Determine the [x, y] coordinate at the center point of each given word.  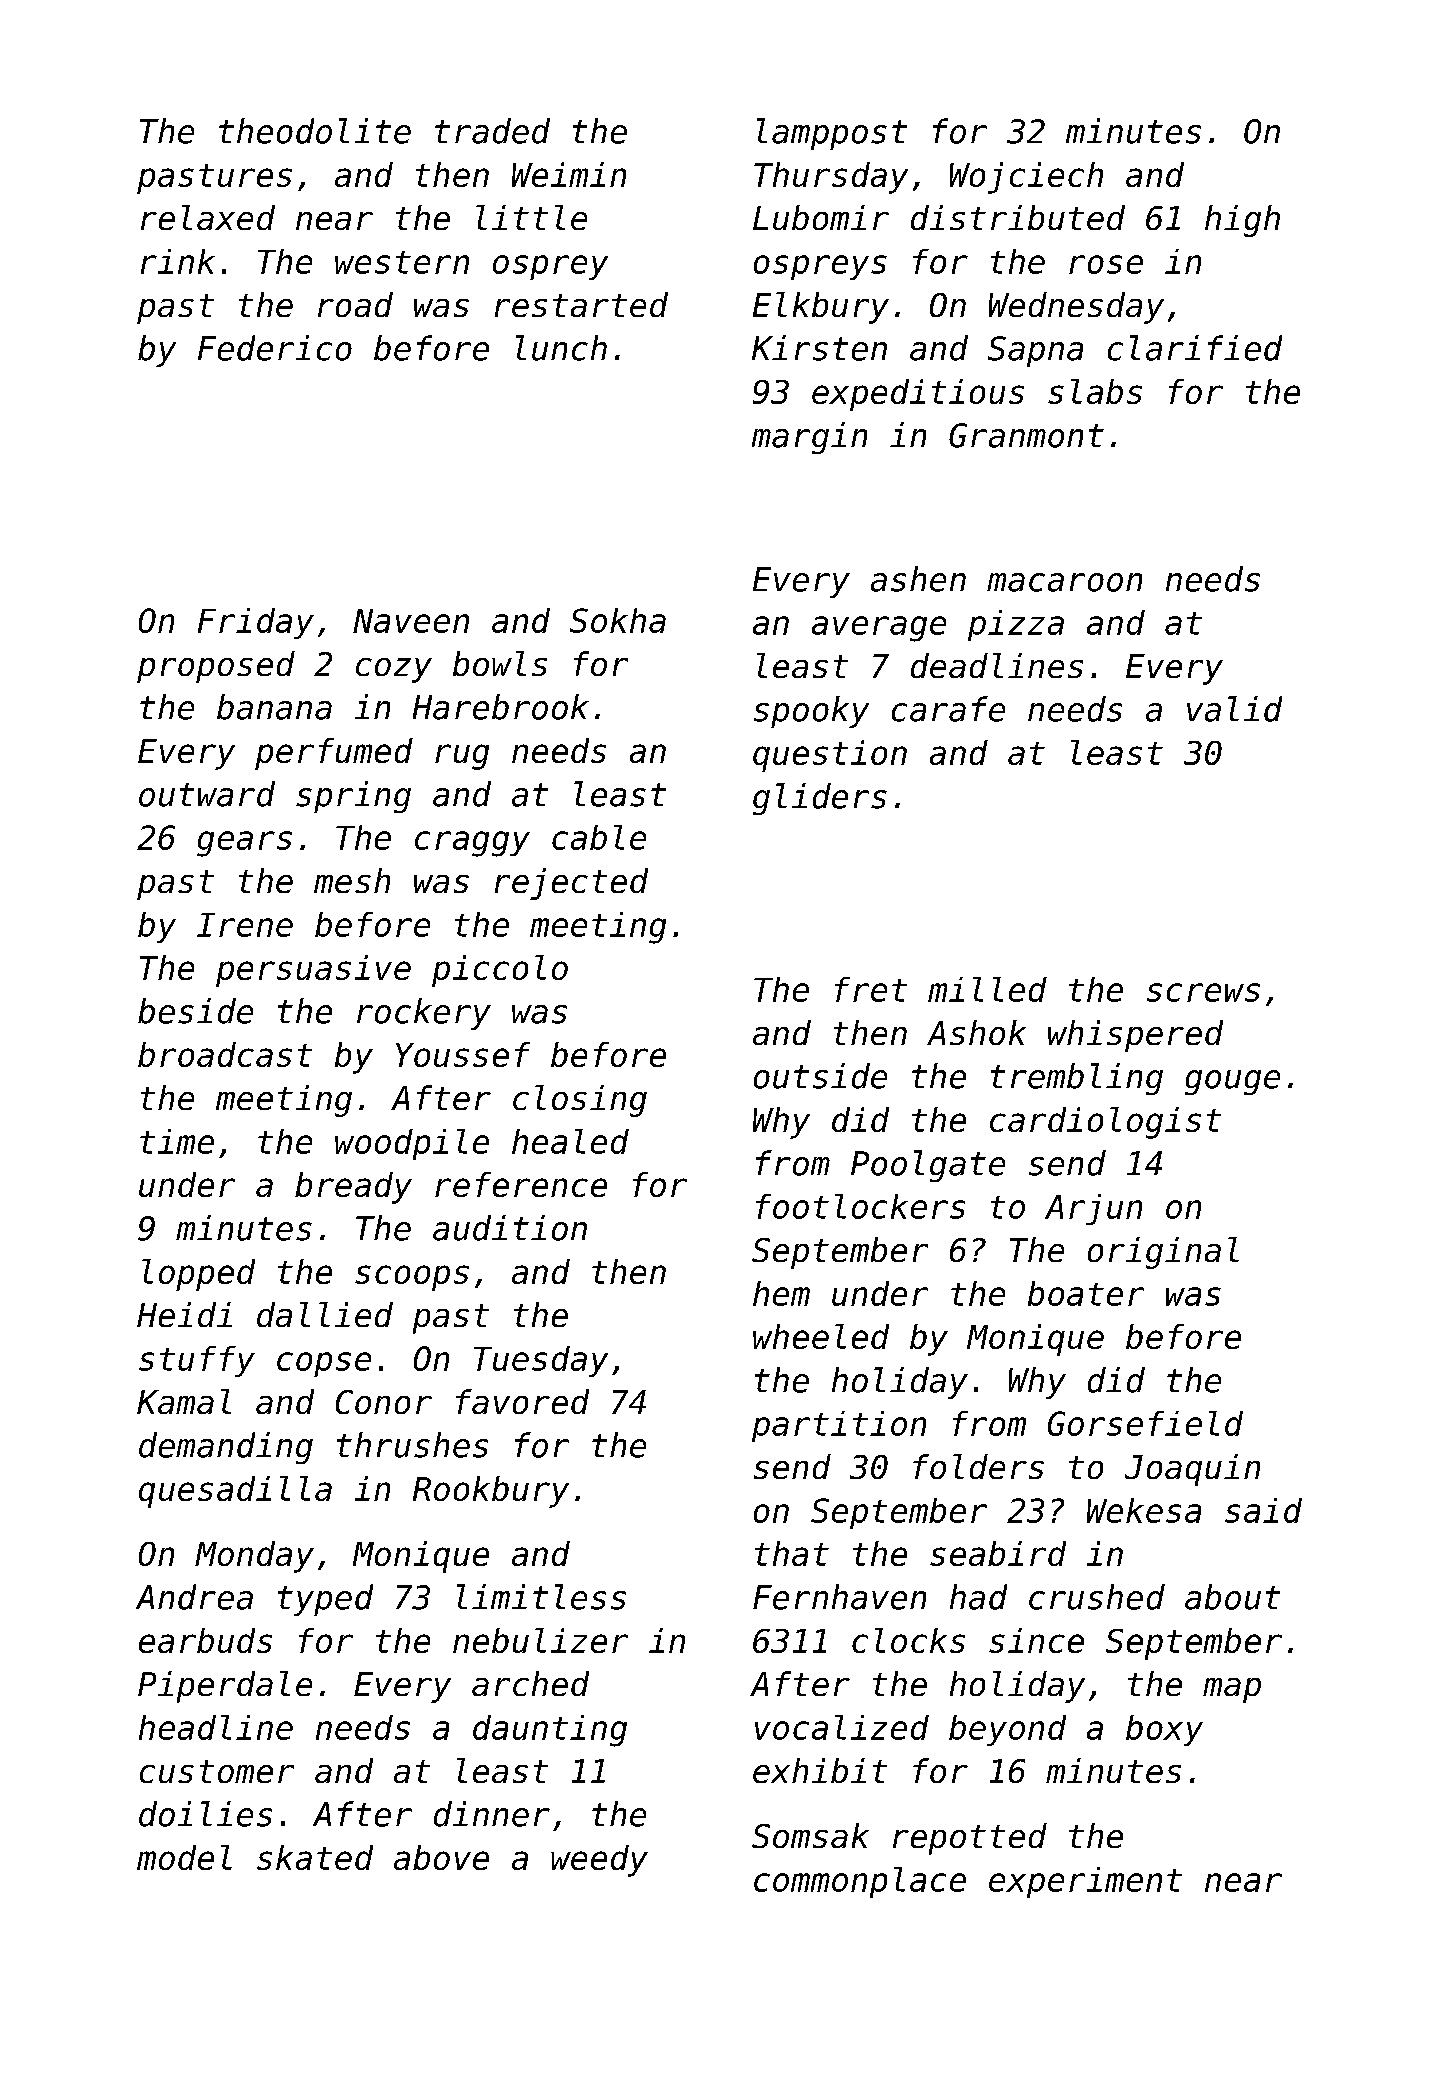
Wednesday [1076, 308]
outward [207, 794]
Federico [275, 348]
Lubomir [821, 217]
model [184, 1857]
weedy [599, 1861]
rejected [571, 884]
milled [987, 989]
